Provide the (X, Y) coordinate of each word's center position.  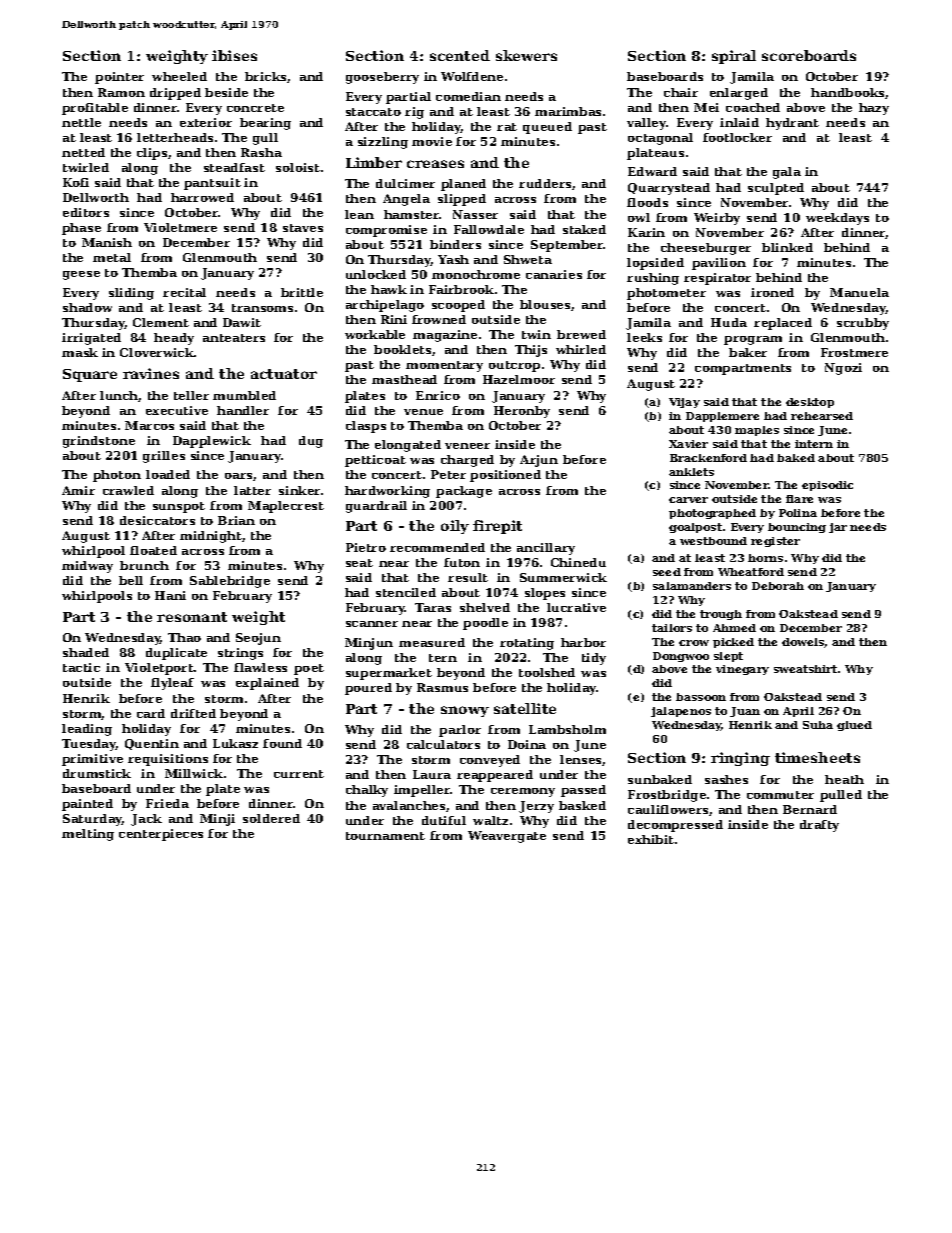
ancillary (546, 549)
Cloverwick (157, 352)
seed (667, 572)
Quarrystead (669, 189)
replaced (783, 324)
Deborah (778, 586)
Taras (433, 607)
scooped (458, 306)
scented (460, 55)
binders (455, 244)
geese (81, 275)
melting (88, 835)
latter (252, 490)
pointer (119, 78)
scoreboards (809, 55)
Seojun (258, 639)
